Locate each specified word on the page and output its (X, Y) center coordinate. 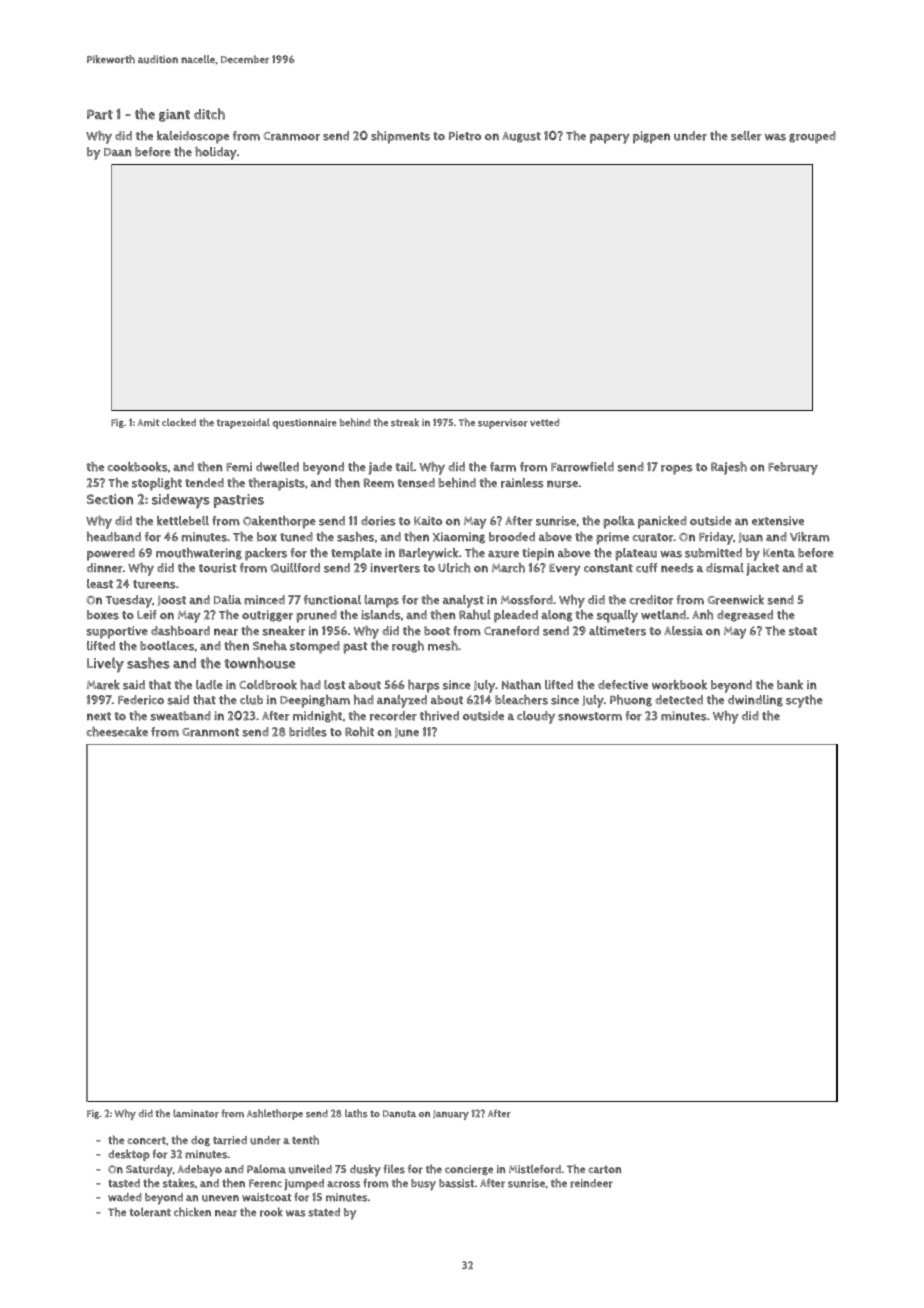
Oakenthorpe (279, 522)
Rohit (359, 732)
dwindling (755, 701)
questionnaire (304, 424)
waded (125, 1197)
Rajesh (729, 468)
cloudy (536, 717)
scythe (804, 701)
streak (405, 422)
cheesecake (117, 732)
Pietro (465, 136)
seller (746, 136)
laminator (196, 1113)
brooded (512, 537)
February (793, 468)
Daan (118, 152)
